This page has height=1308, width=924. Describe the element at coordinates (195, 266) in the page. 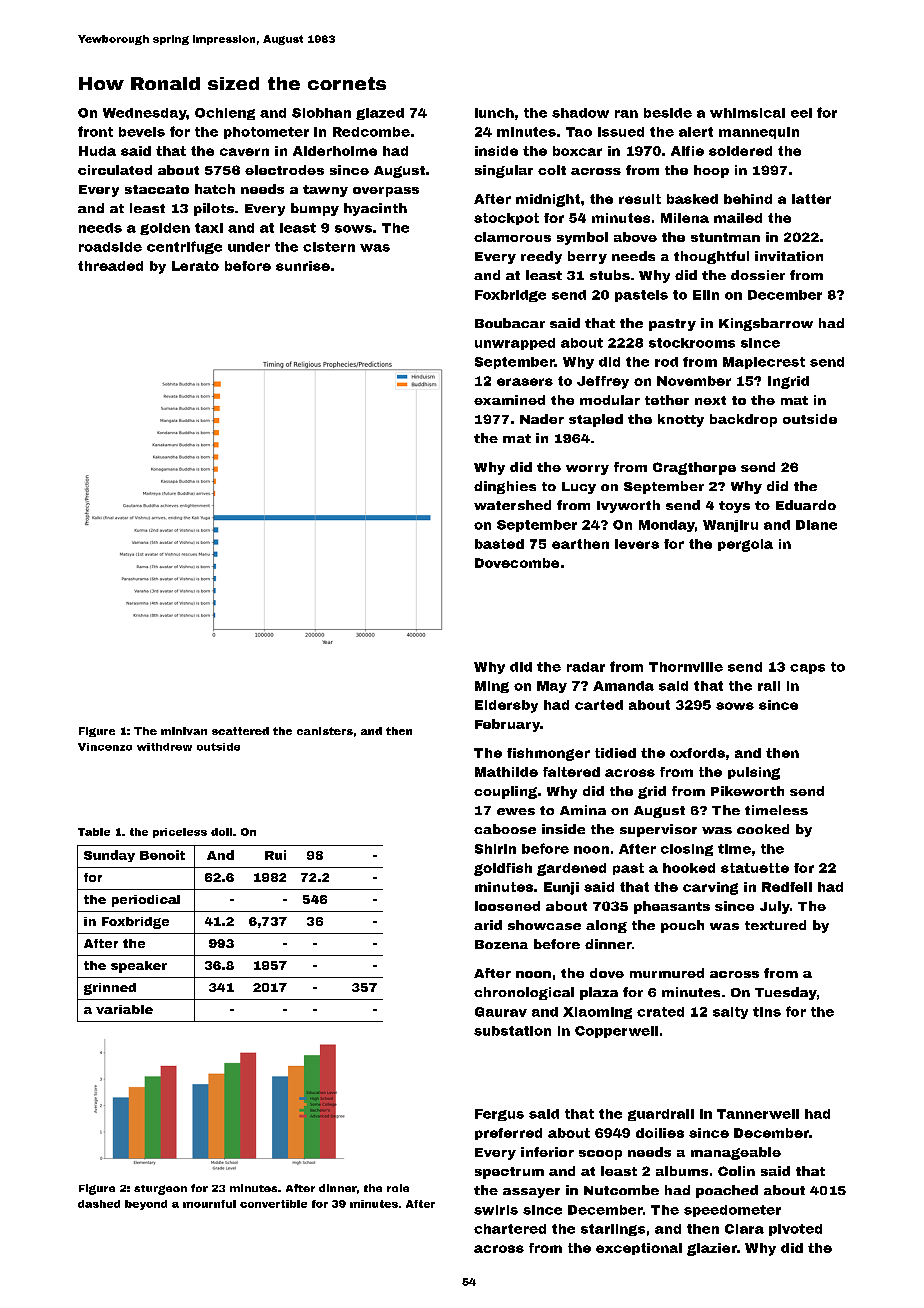

I see `Lerato` at that location.
